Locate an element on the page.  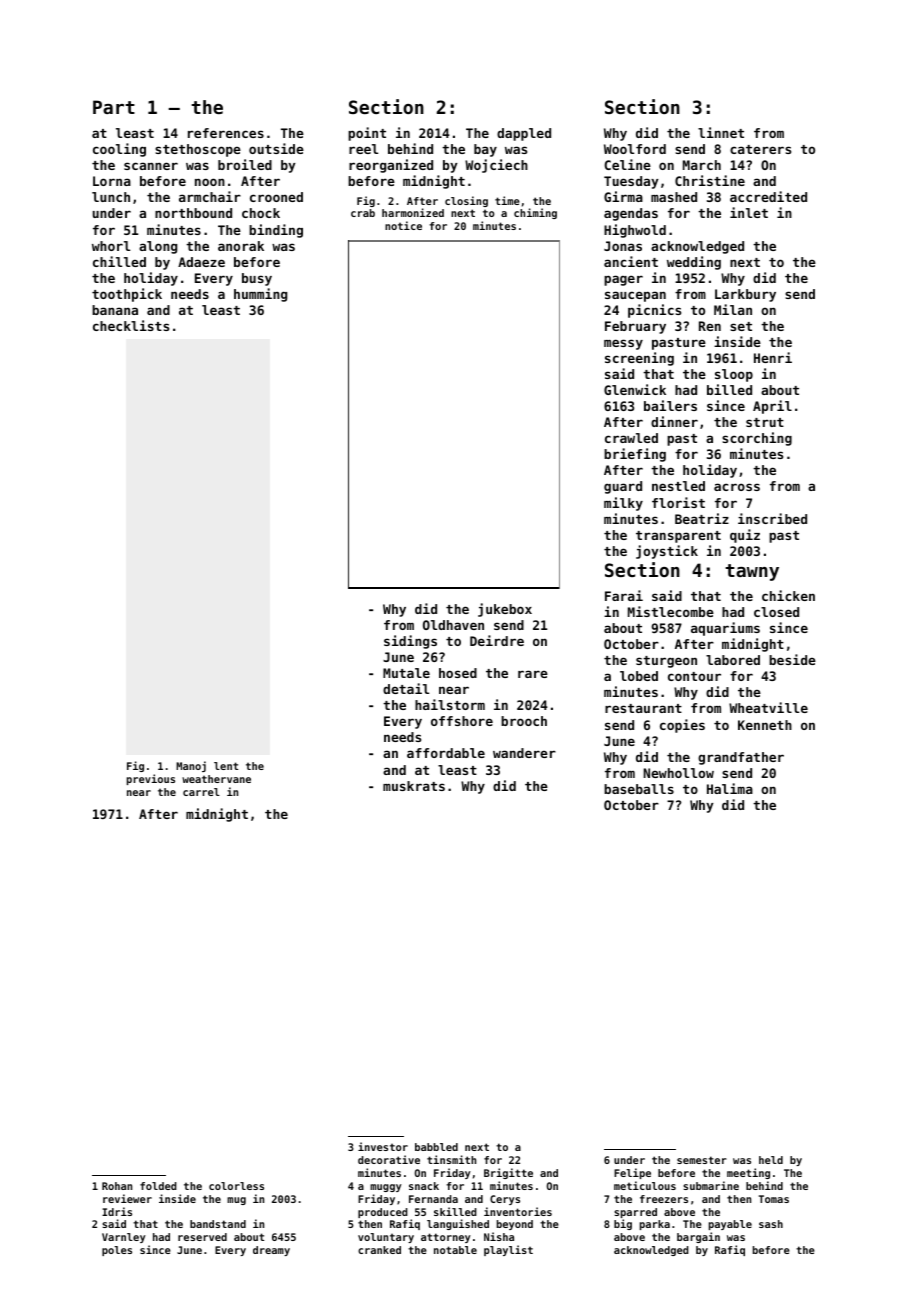
Halima is located at coordinates (730, 788).
